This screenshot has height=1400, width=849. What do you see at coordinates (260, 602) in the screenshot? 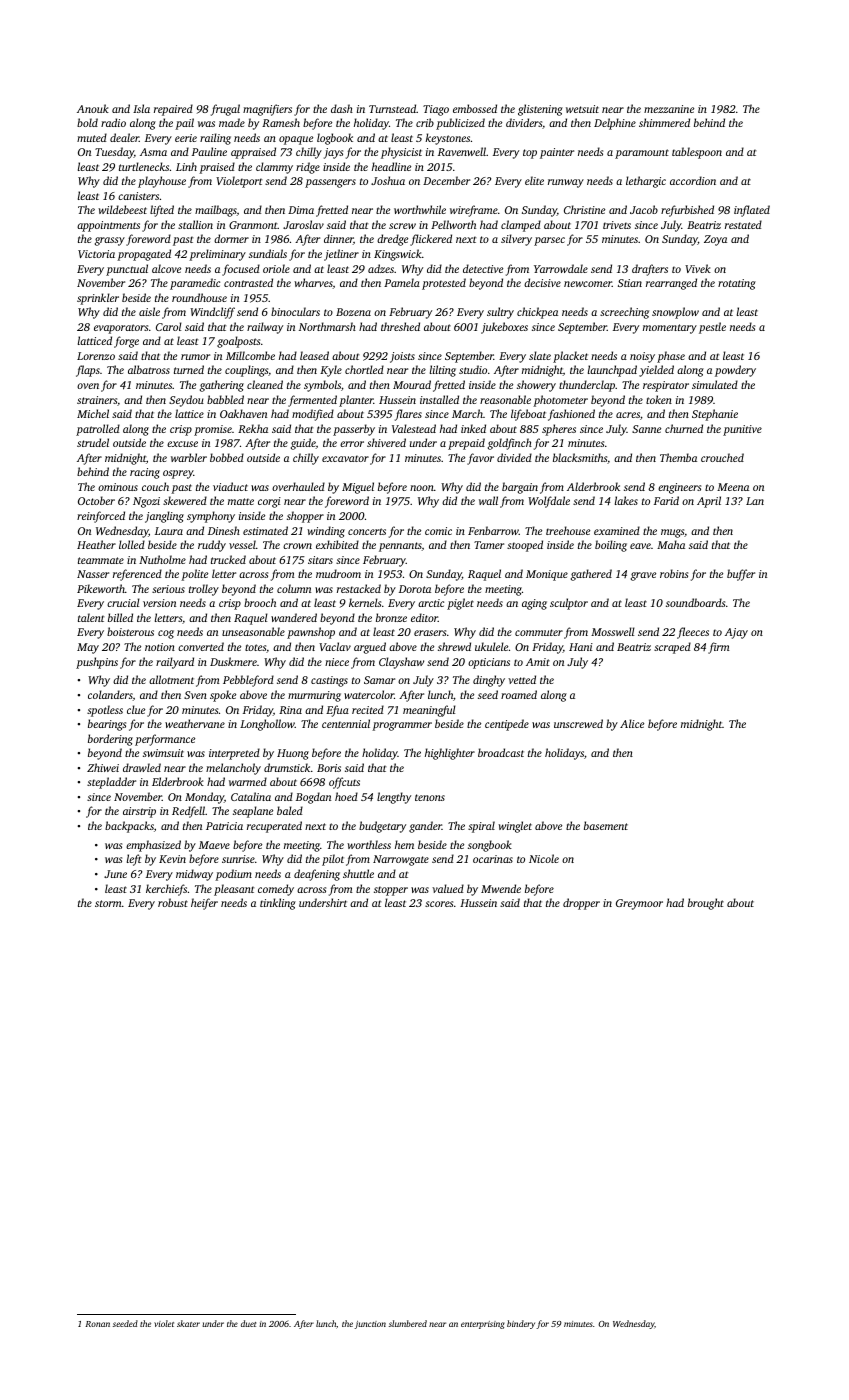
I see `brooch` at bounding box center [260, 602].
